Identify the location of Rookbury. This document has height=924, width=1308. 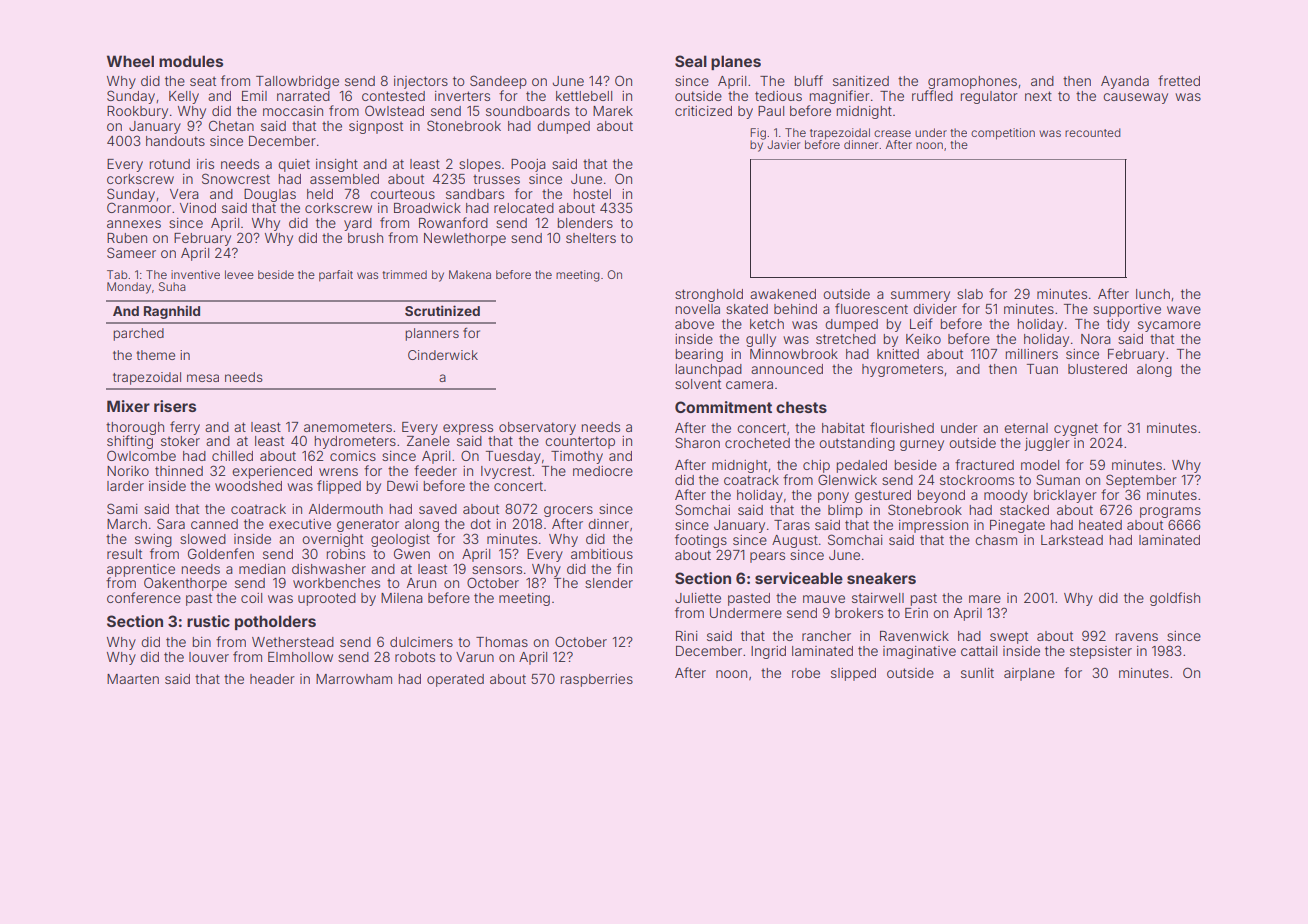
(137, 112).
